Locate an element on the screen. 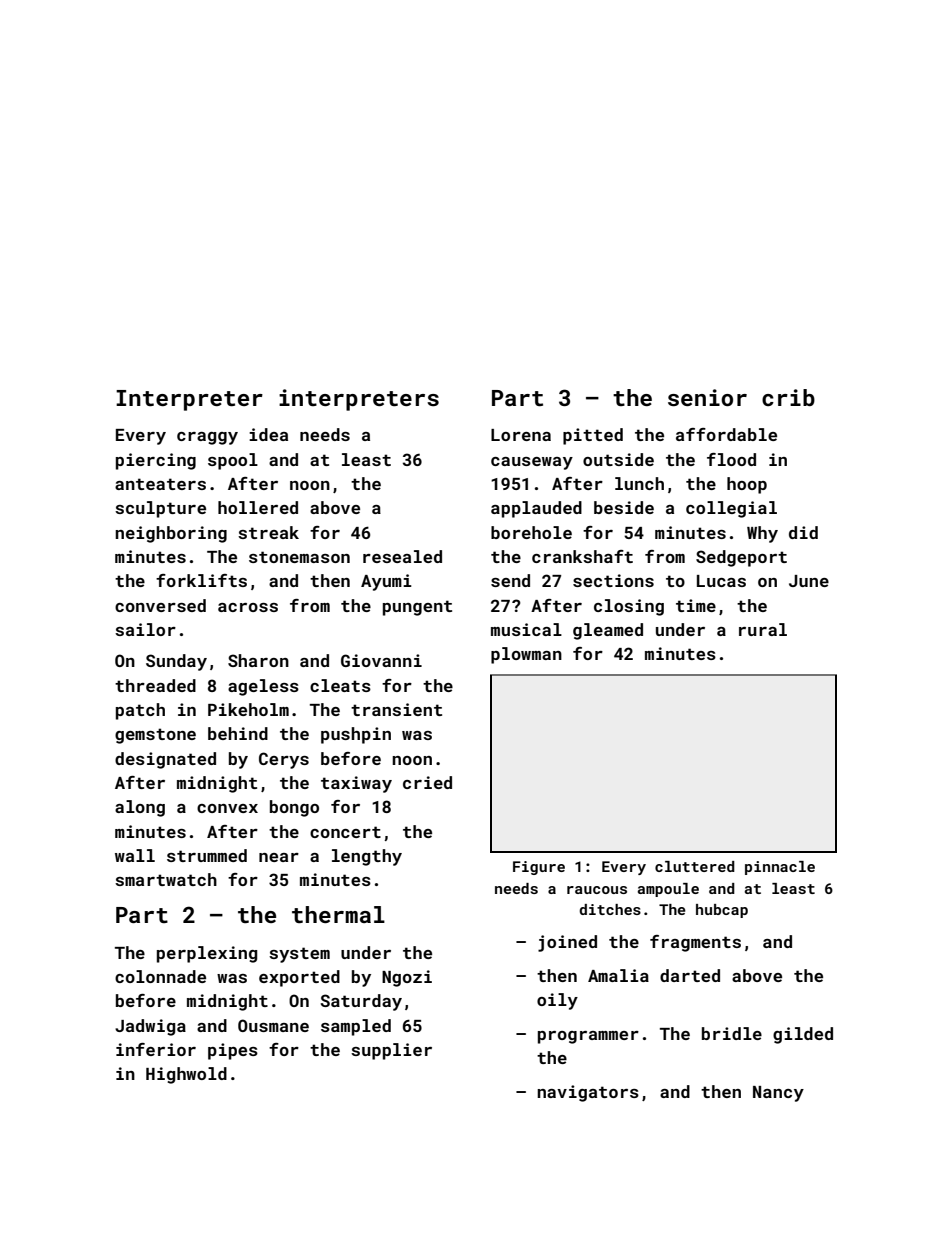  wall is located at coordinates (135, 855).
